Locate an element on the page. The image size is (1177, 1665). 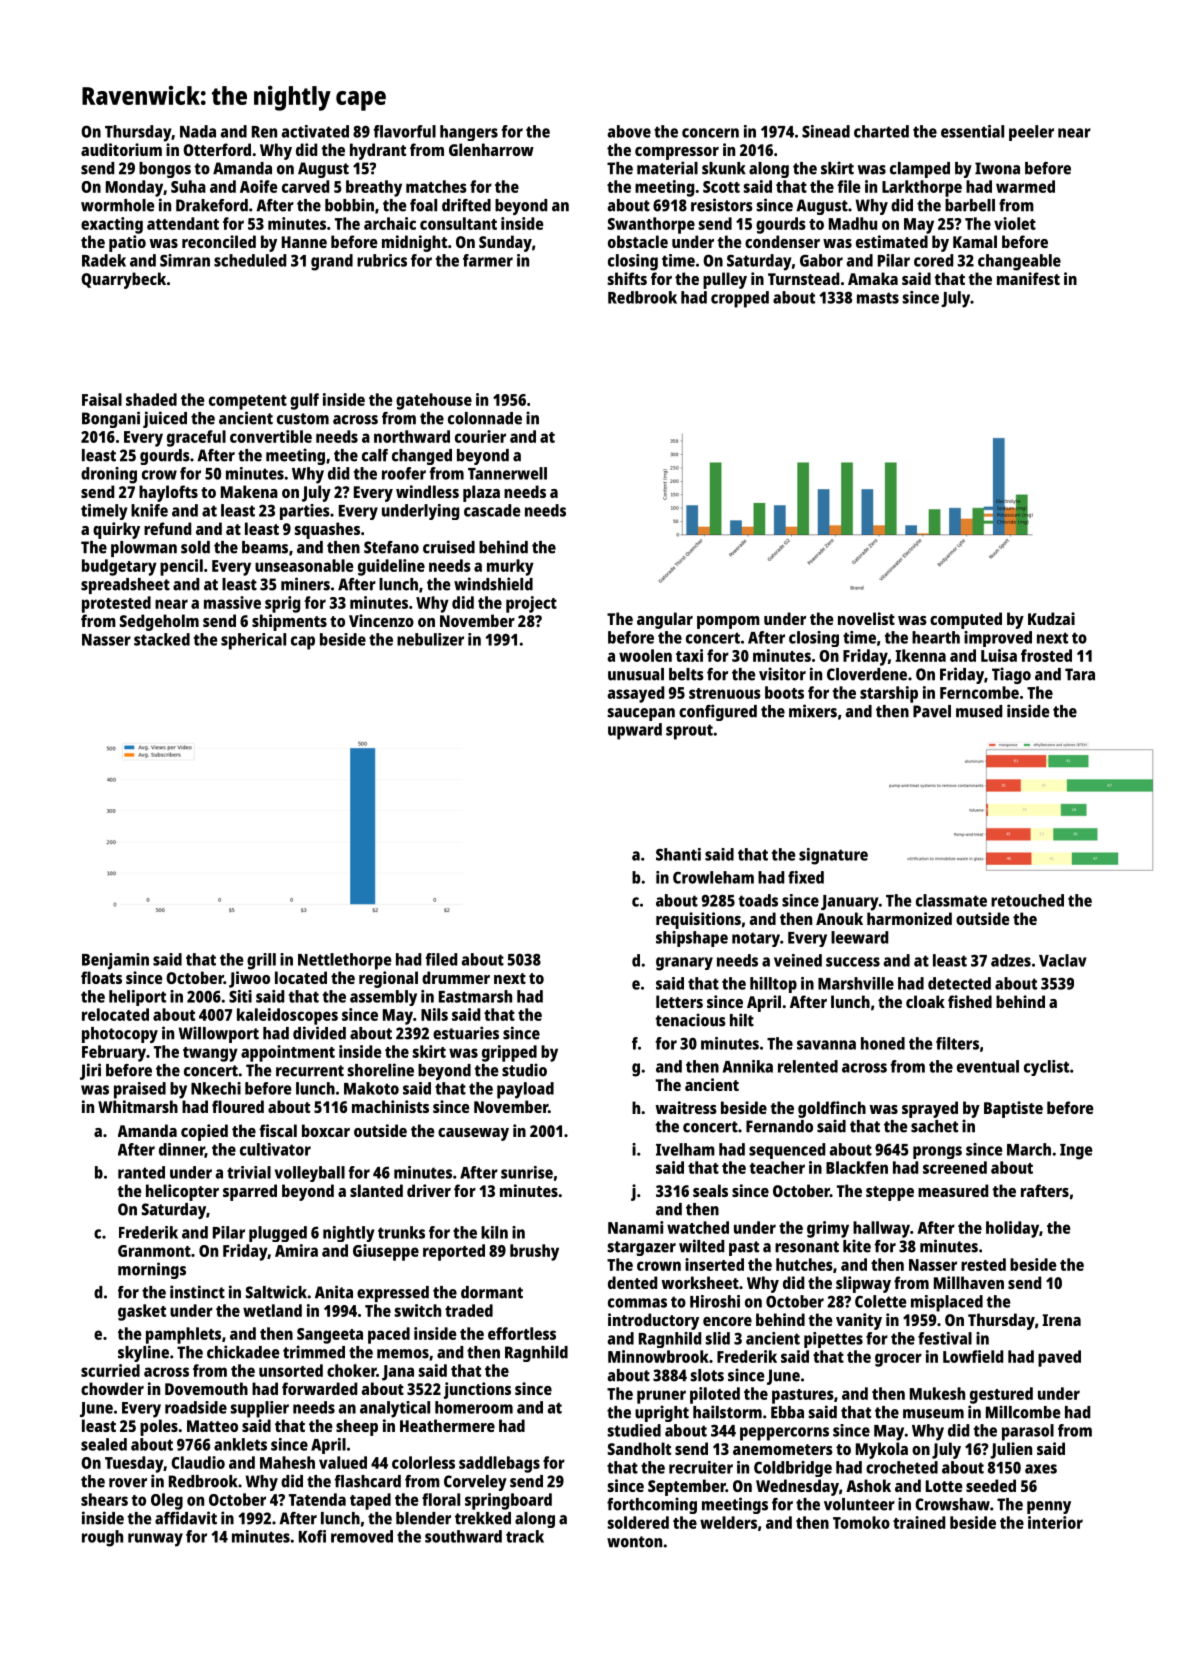
Kofi is located at coordinates (312, 1536).
